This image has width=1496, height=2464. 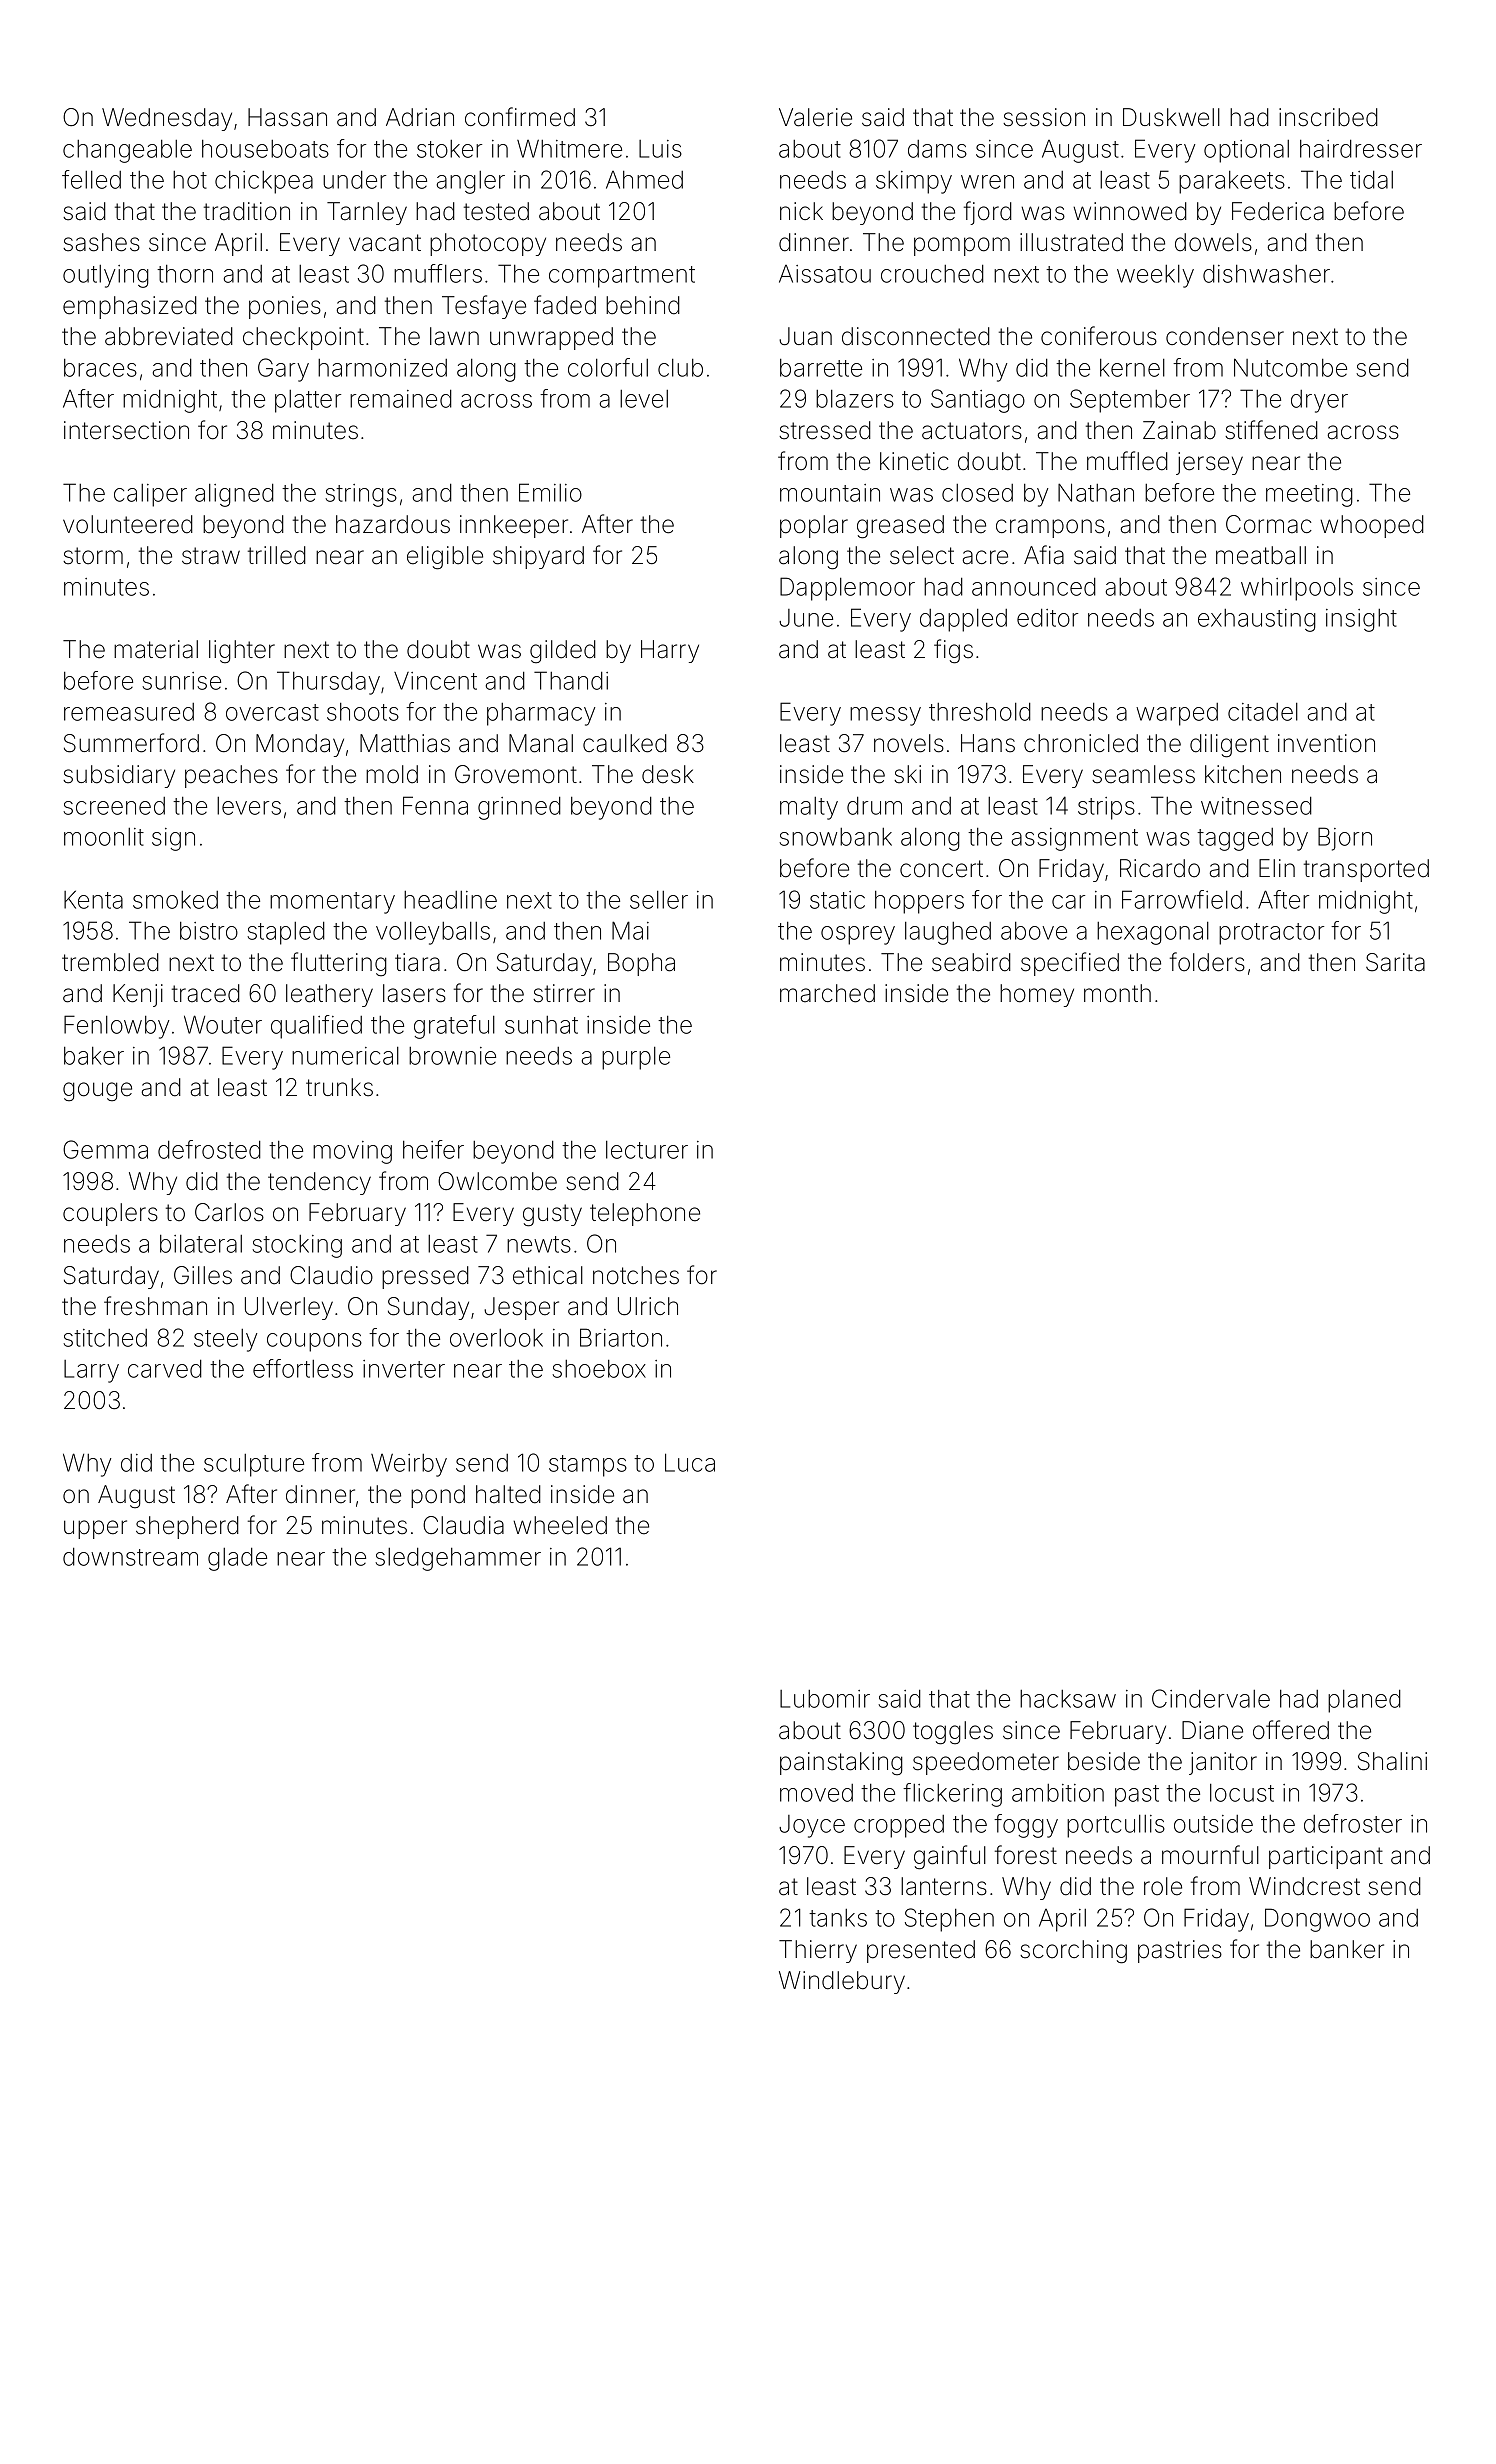 What do you see at coordinates (234, 495) in the image?
I see `aligned` at bounding box center [234, 495].
